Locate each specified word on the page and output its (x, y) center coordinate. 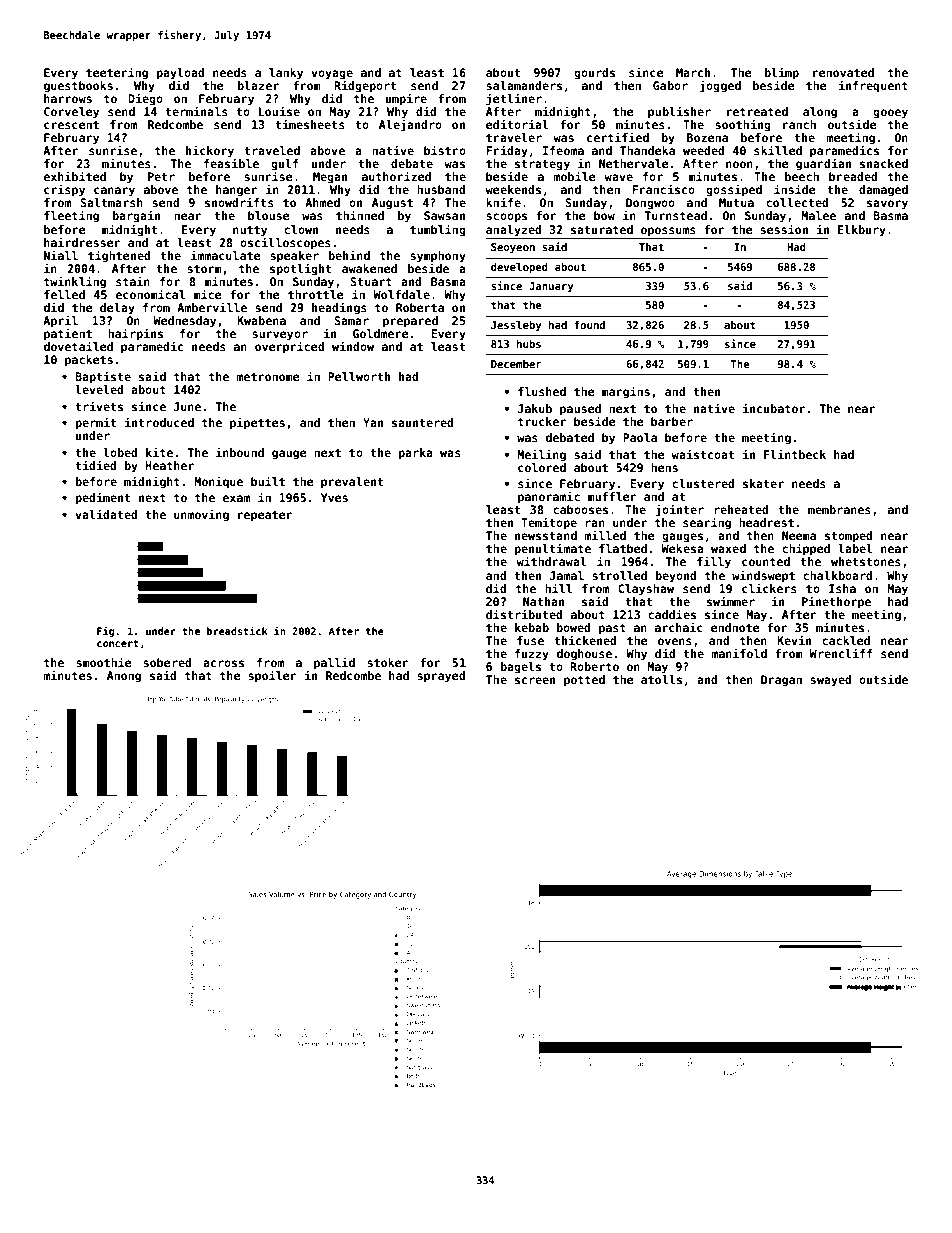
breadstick (237, 630)
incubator (773, 408)
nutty (250, 231)
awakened (369, 268)
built (268, 481)
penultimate (553, 549)
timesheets (310, 124)
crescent (71, 125)
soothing (743, 125)
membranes (839, 509)
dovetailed (78, 346)
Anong (124, 677)
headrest (766, 522)
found (589, 325)
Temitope (549, 523)
